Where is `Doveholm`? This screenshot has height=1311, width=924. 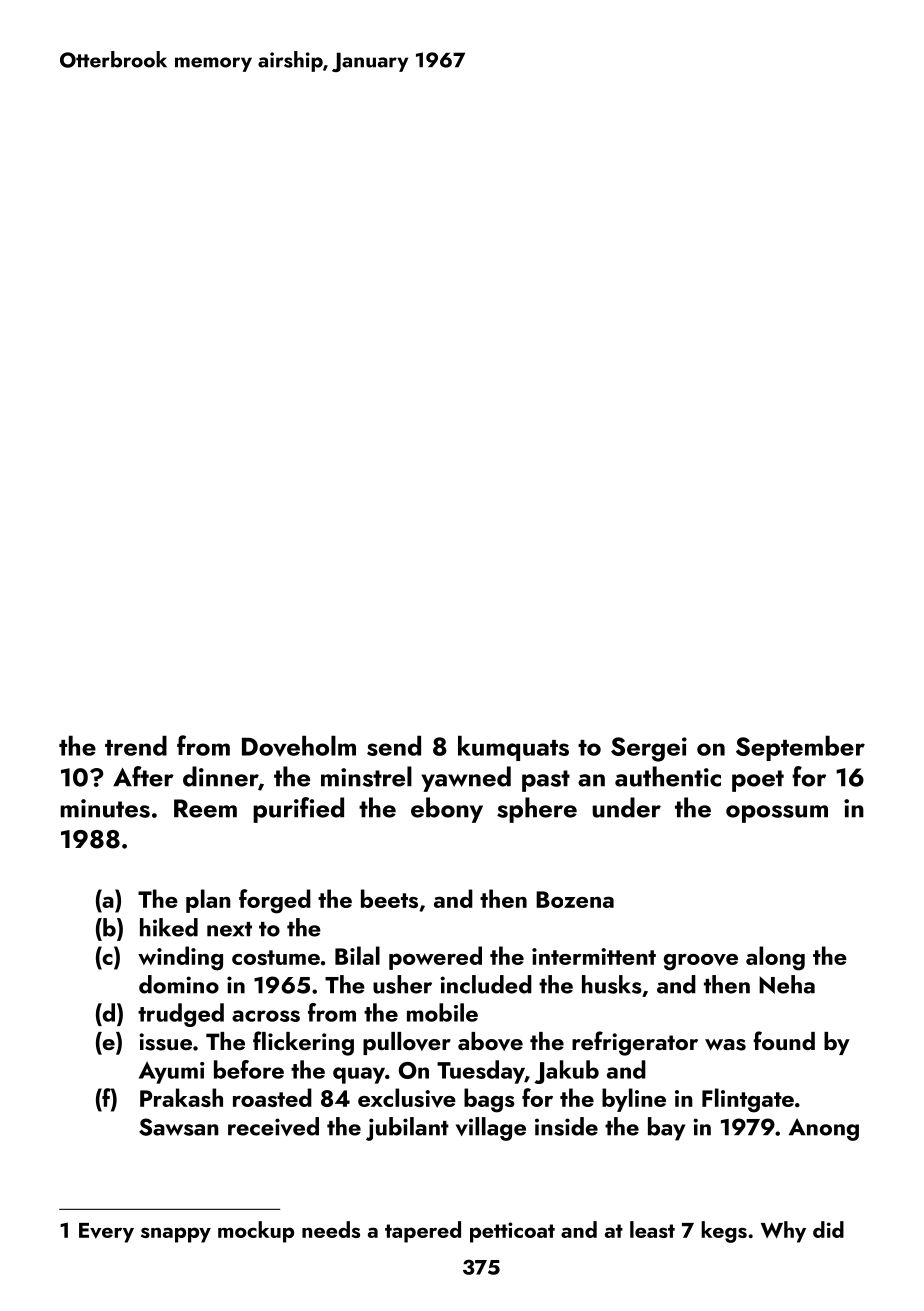 Doveholm is located at coordinates (299, 746).
